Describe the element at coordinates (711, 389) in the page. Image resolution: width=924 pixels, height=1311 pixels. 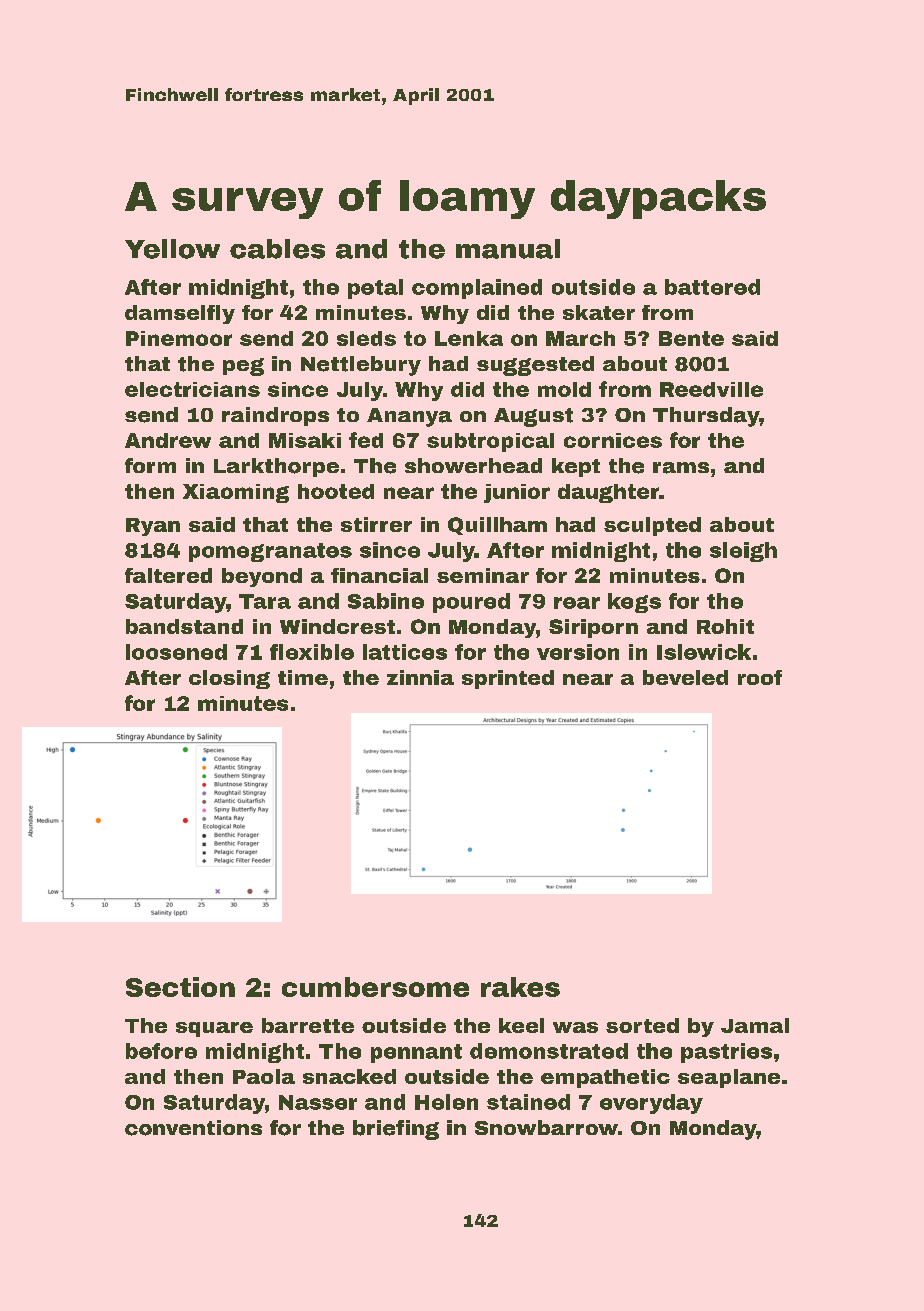
I see `Reedville` at that location.
